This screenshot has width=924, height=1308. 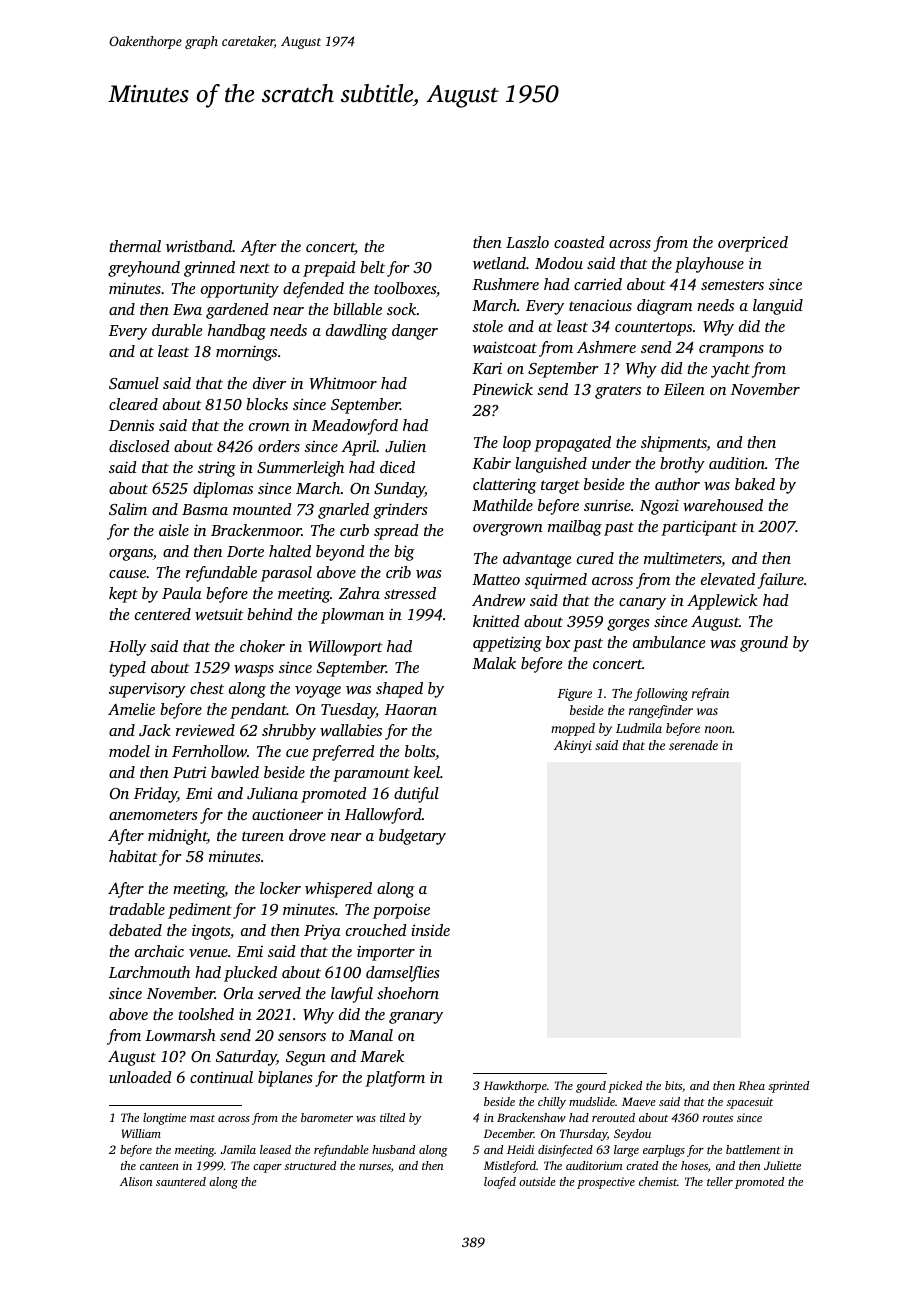 I want to click on grinned, so click(x=209, y=269).
